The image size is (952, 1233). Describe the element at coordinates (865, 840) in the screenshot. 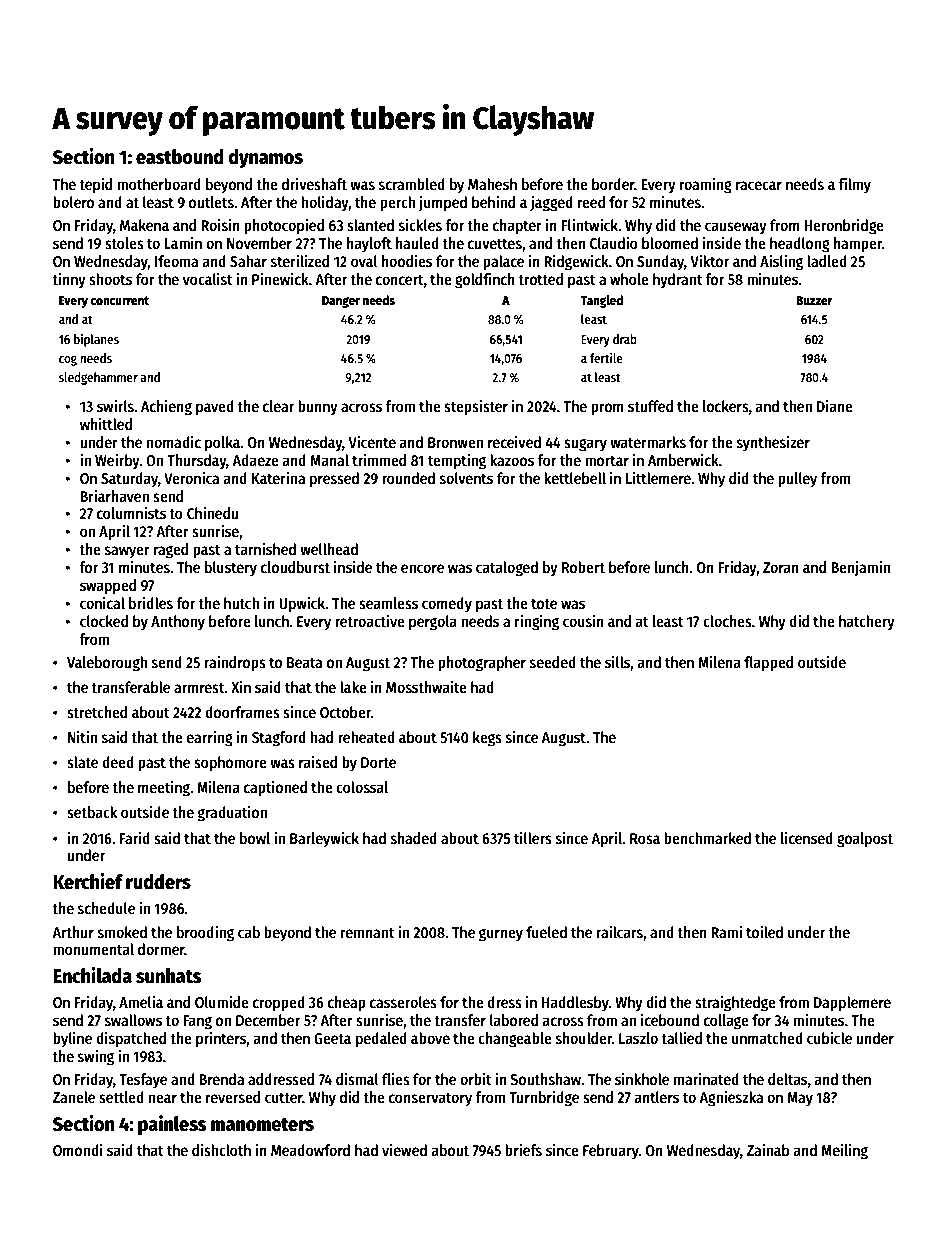

I see `goalpost` at that location.
